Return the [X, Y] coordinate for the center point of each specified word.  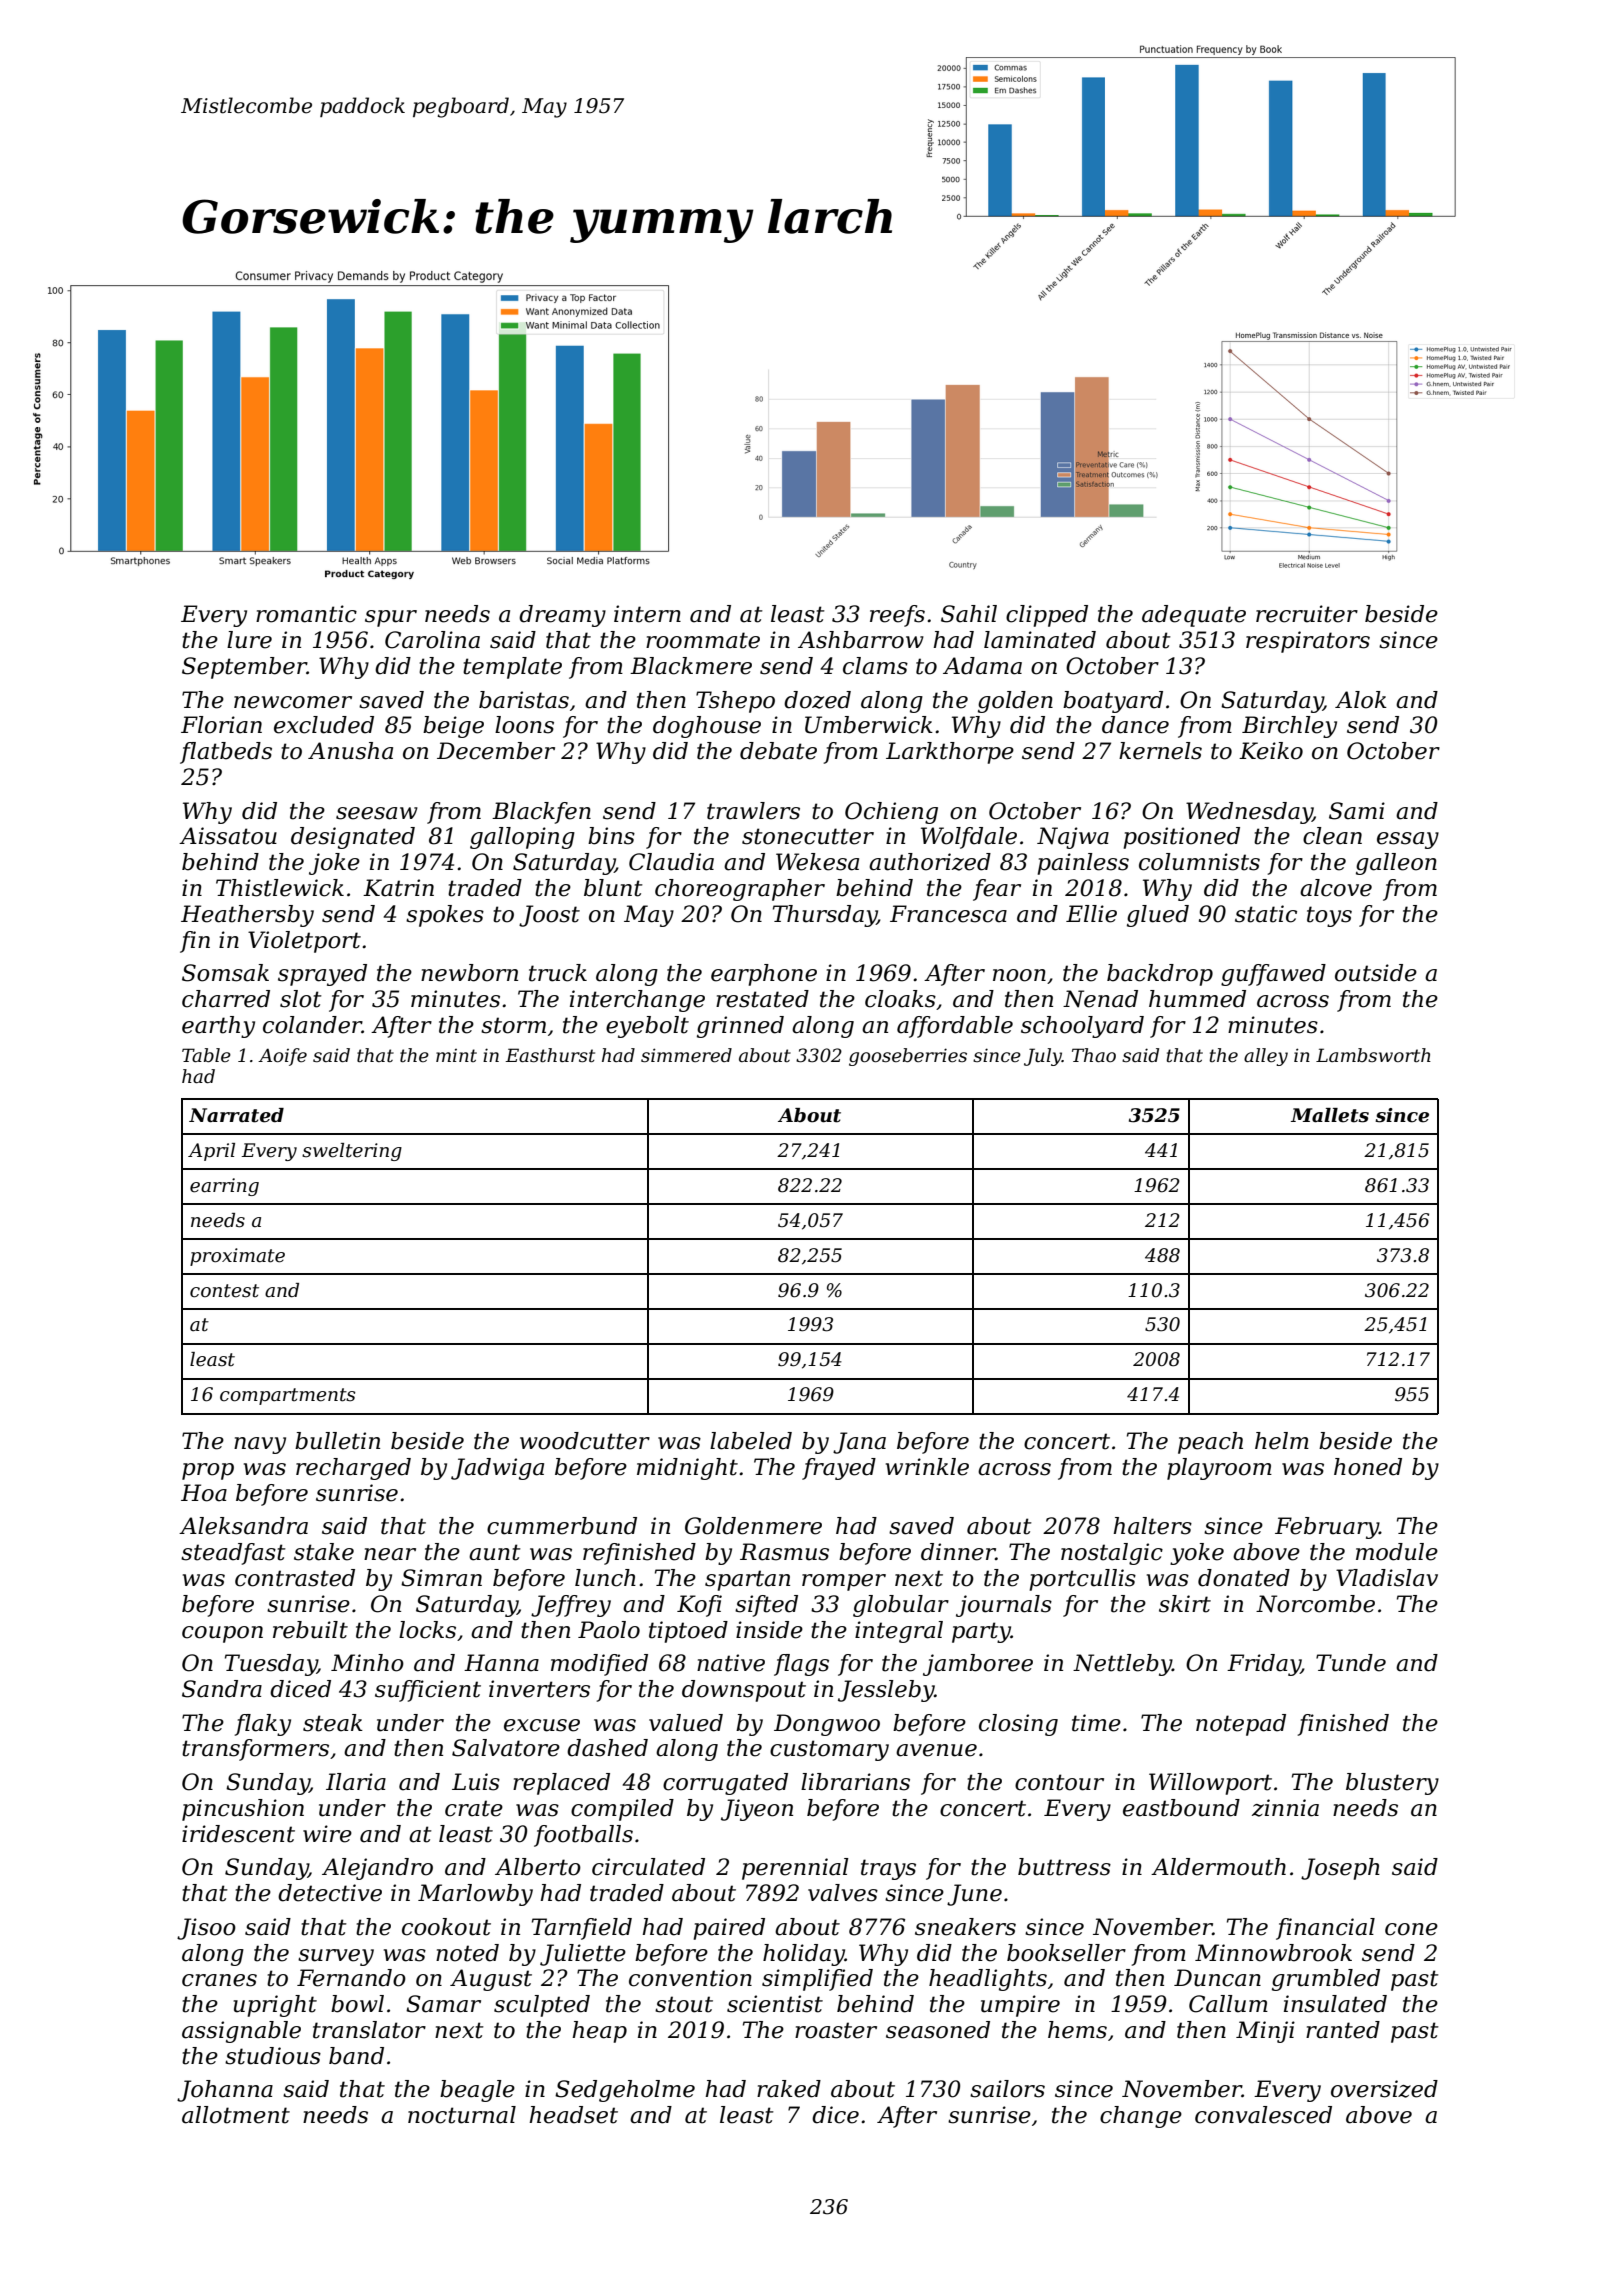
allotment [236, 2115]
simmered [686, 1055]
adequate [1194, 616]
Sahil [969, 614]
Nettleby [1122, 1665]
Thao [1094, 1055]
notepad [1241, 1725]
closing [1018, 1725]
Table [206, 1055]
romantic [306, 614]
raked [789, 2089]
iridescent [238, 1834]
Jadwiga [497, 1469]
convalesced [1263, 2115]
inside [769, 1630]
